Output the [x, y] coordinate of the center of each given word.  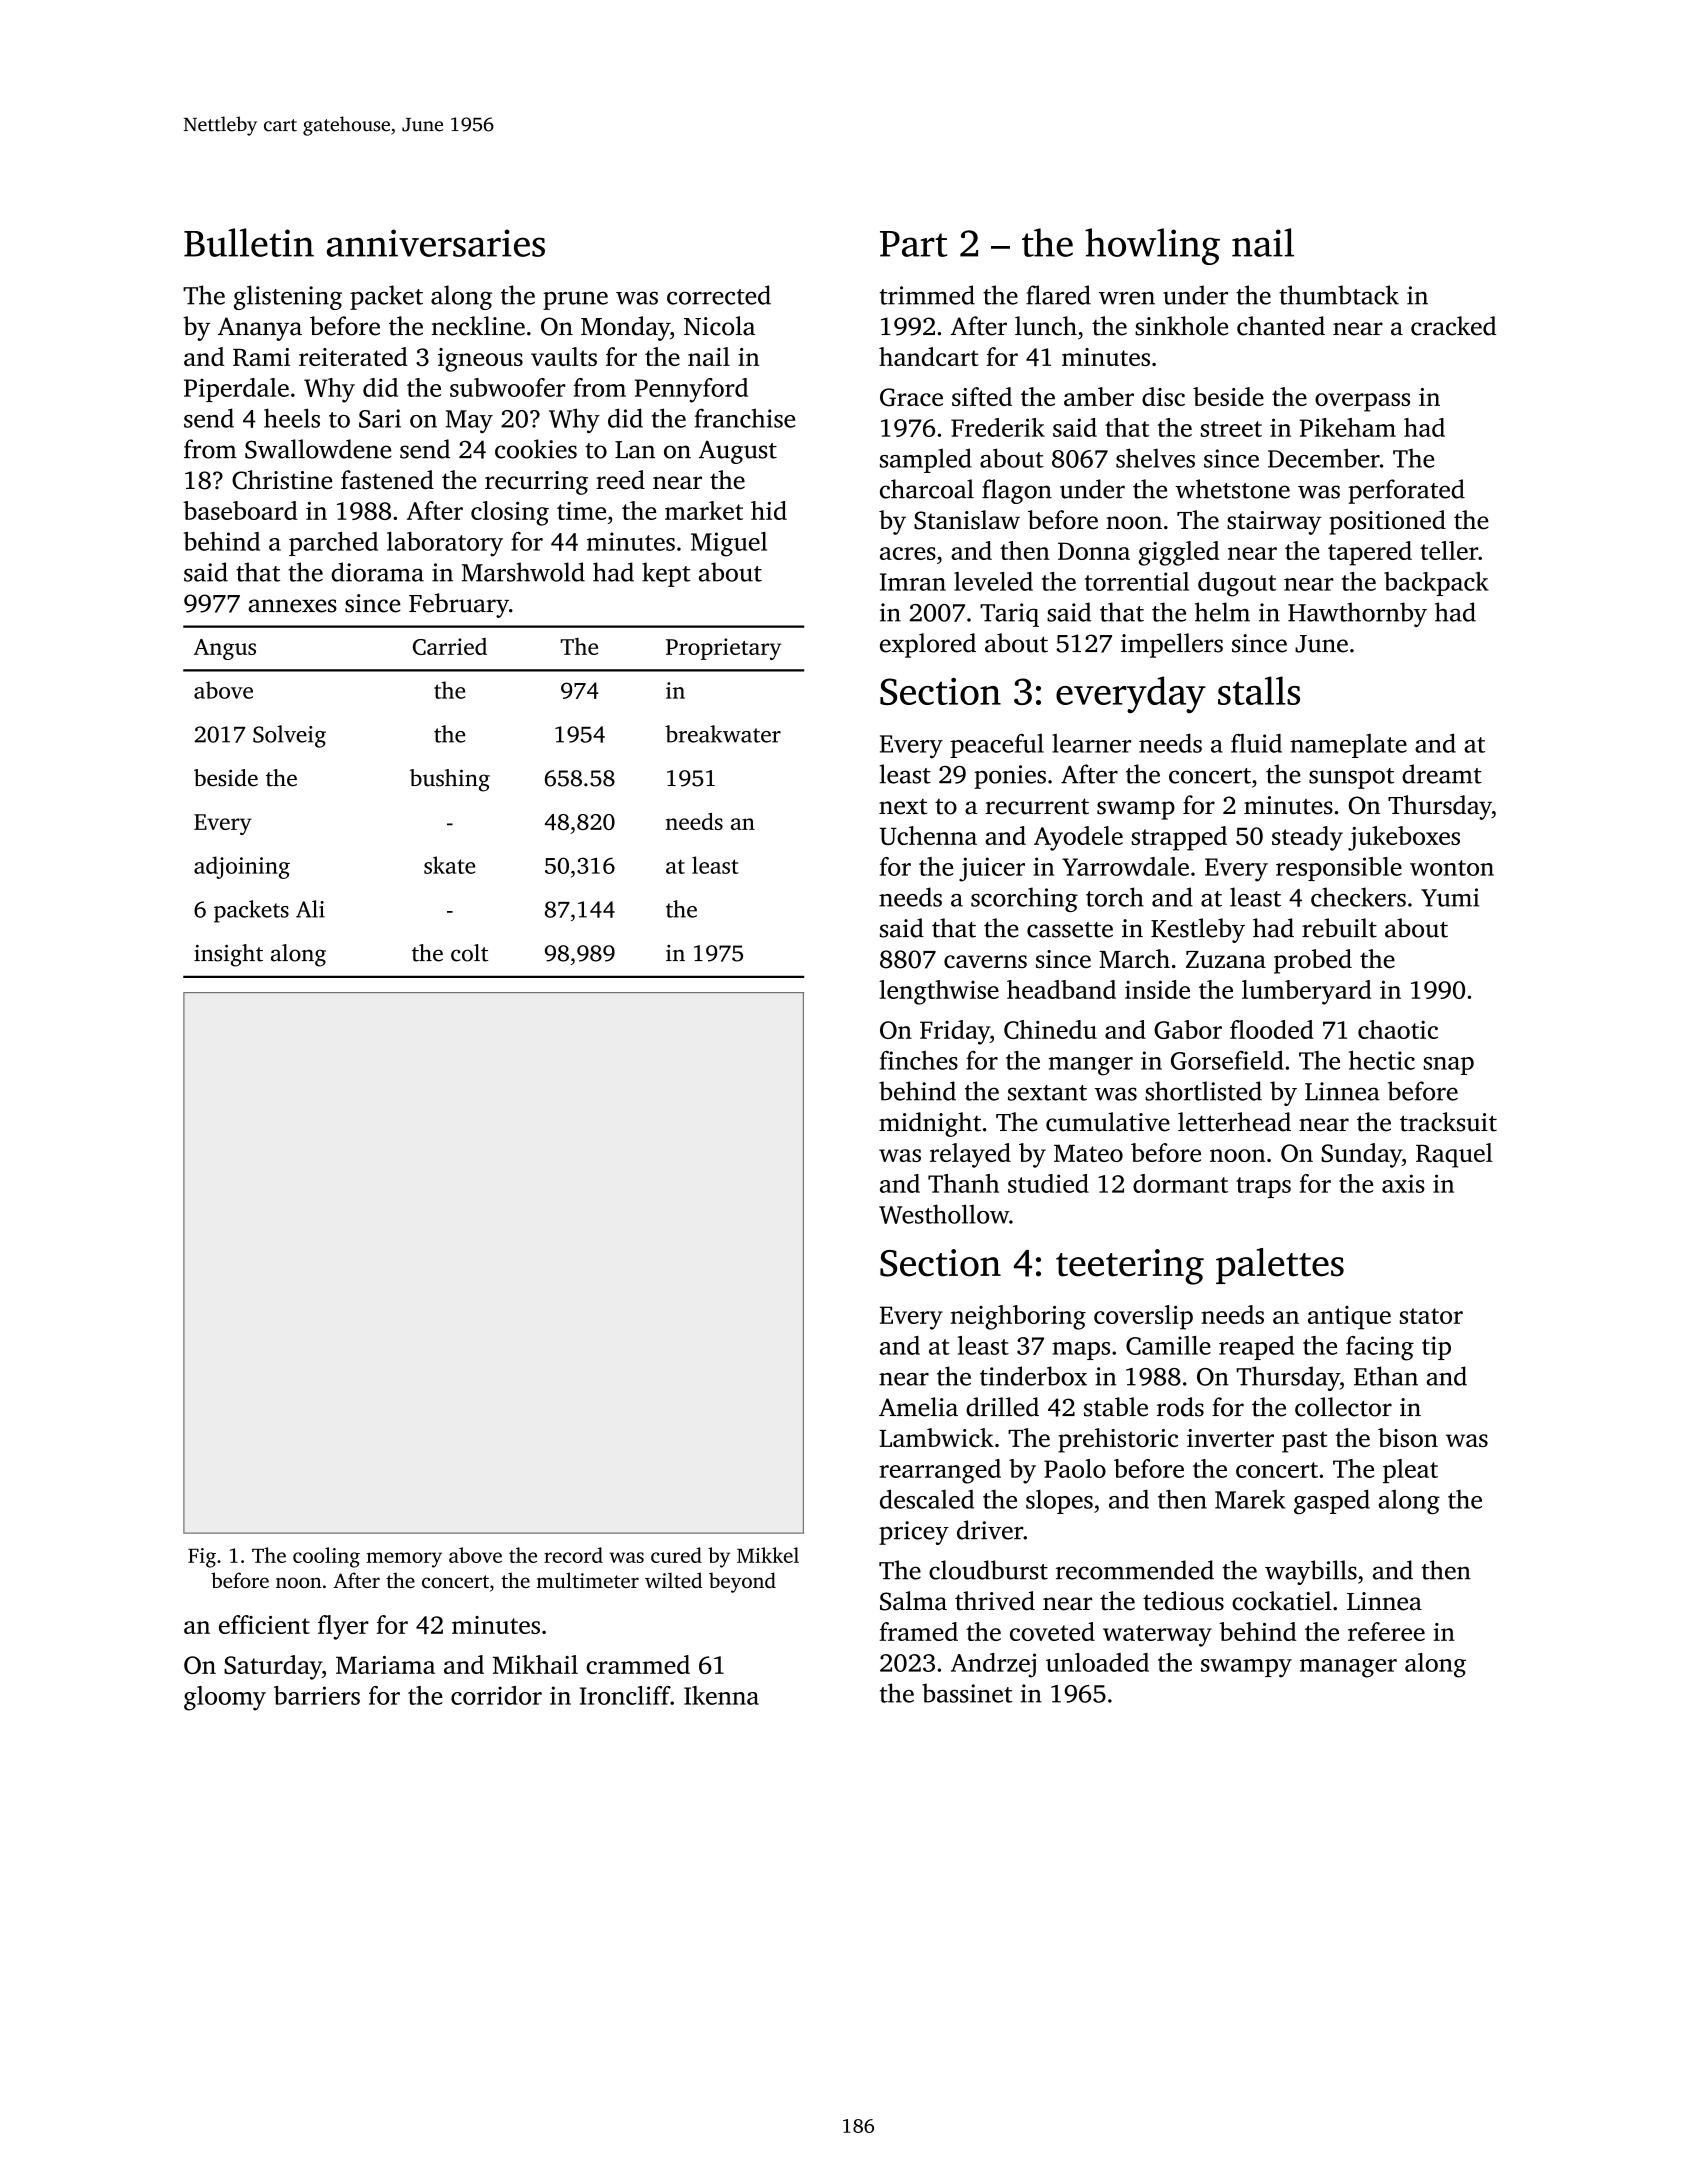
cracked [1453, 326]
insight [228, 955]
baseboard [240, 510]
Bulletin [249, 242]
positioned [1387, 522]
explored [928, 645]
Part [913, 244]
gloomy [225, 1698]
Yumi [1450, 897]
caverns [985, 961]
